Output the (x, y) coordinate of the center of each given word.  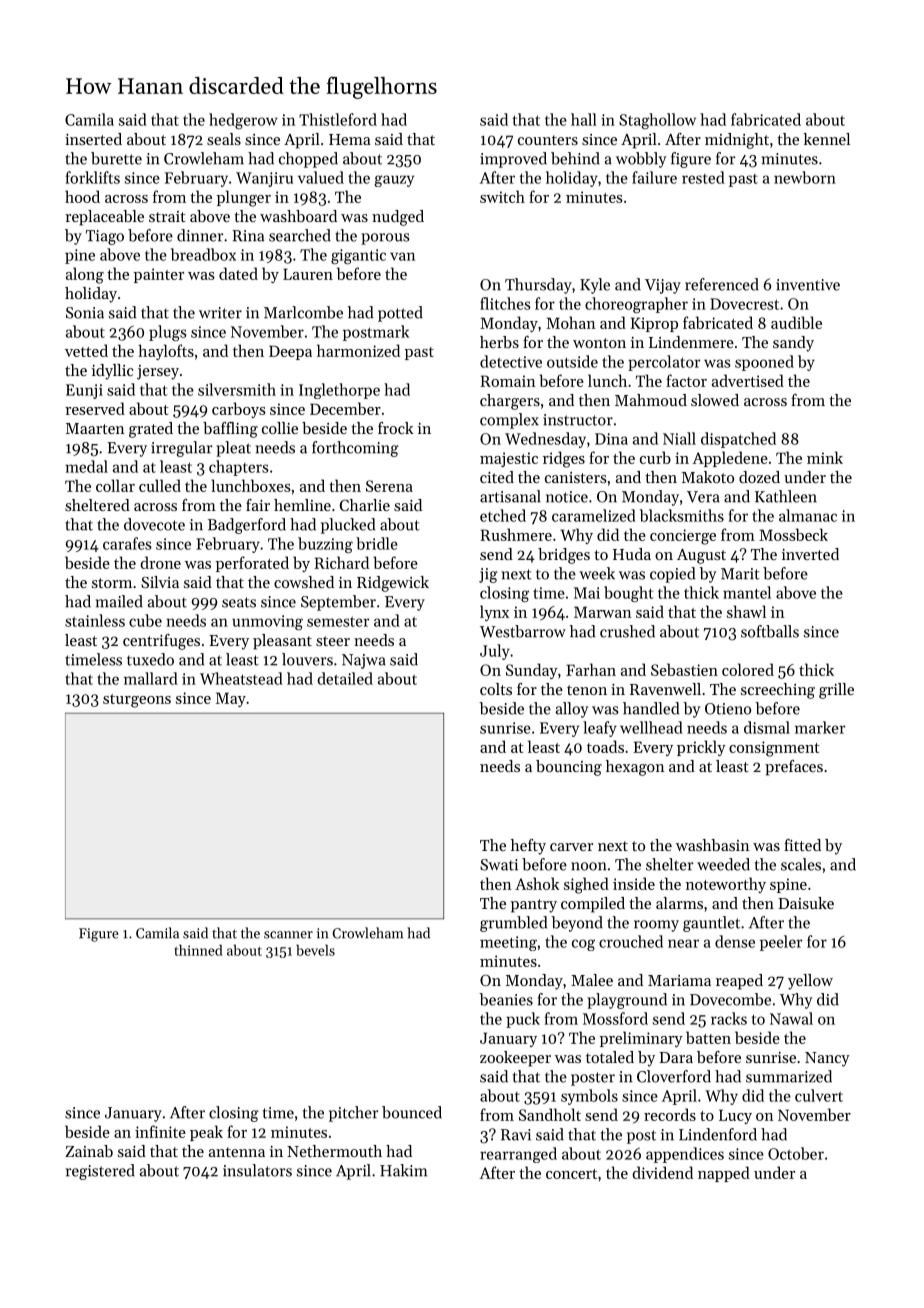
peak (206, 1133)
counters (548, 140)
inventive (808, 285)
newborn (805, 177)
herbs (499, 342)
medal (86, 466)
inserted (93, 139)
